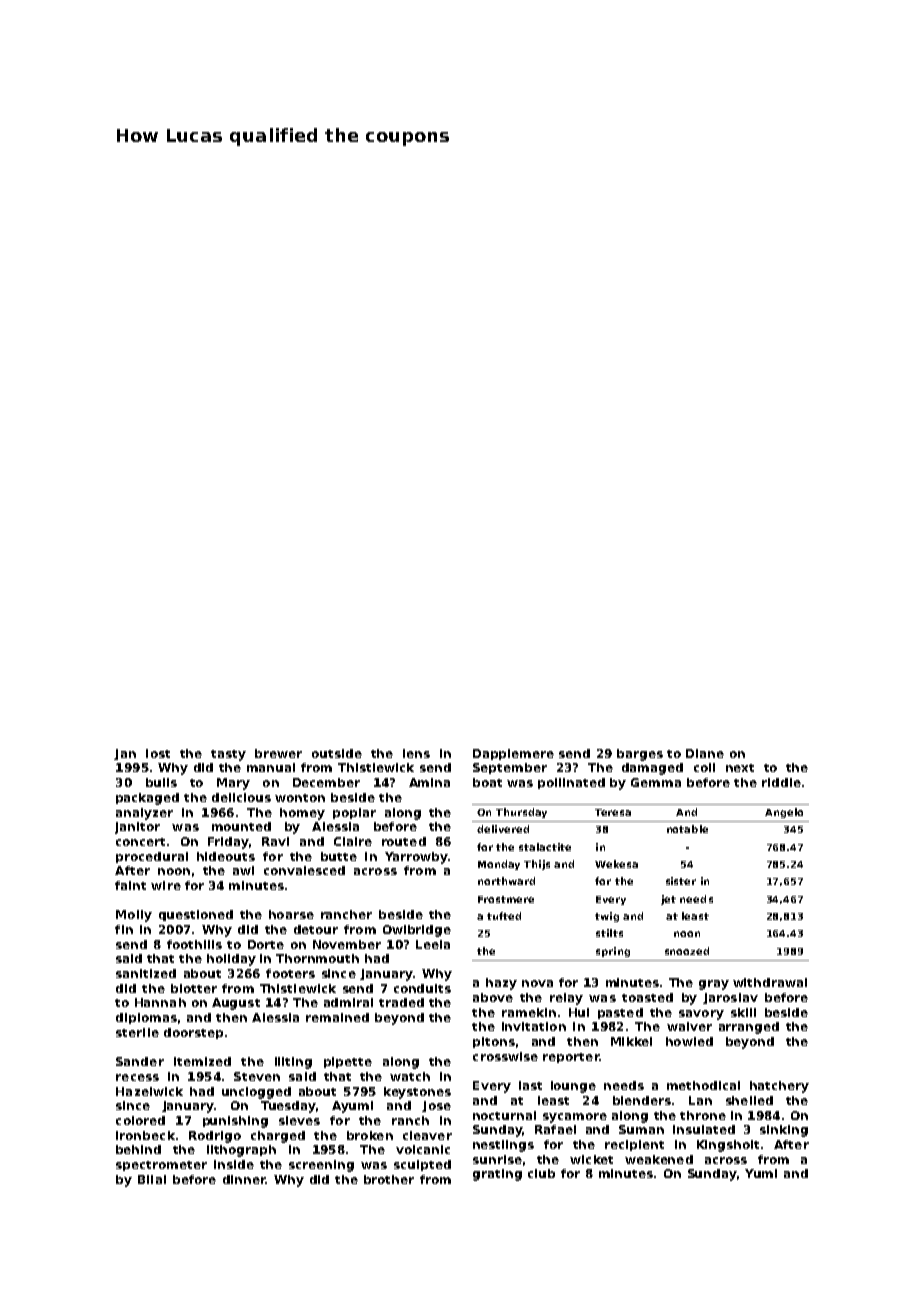 This document has height=1308, width=924. I want to click on Jose, so click(436, 1106).
